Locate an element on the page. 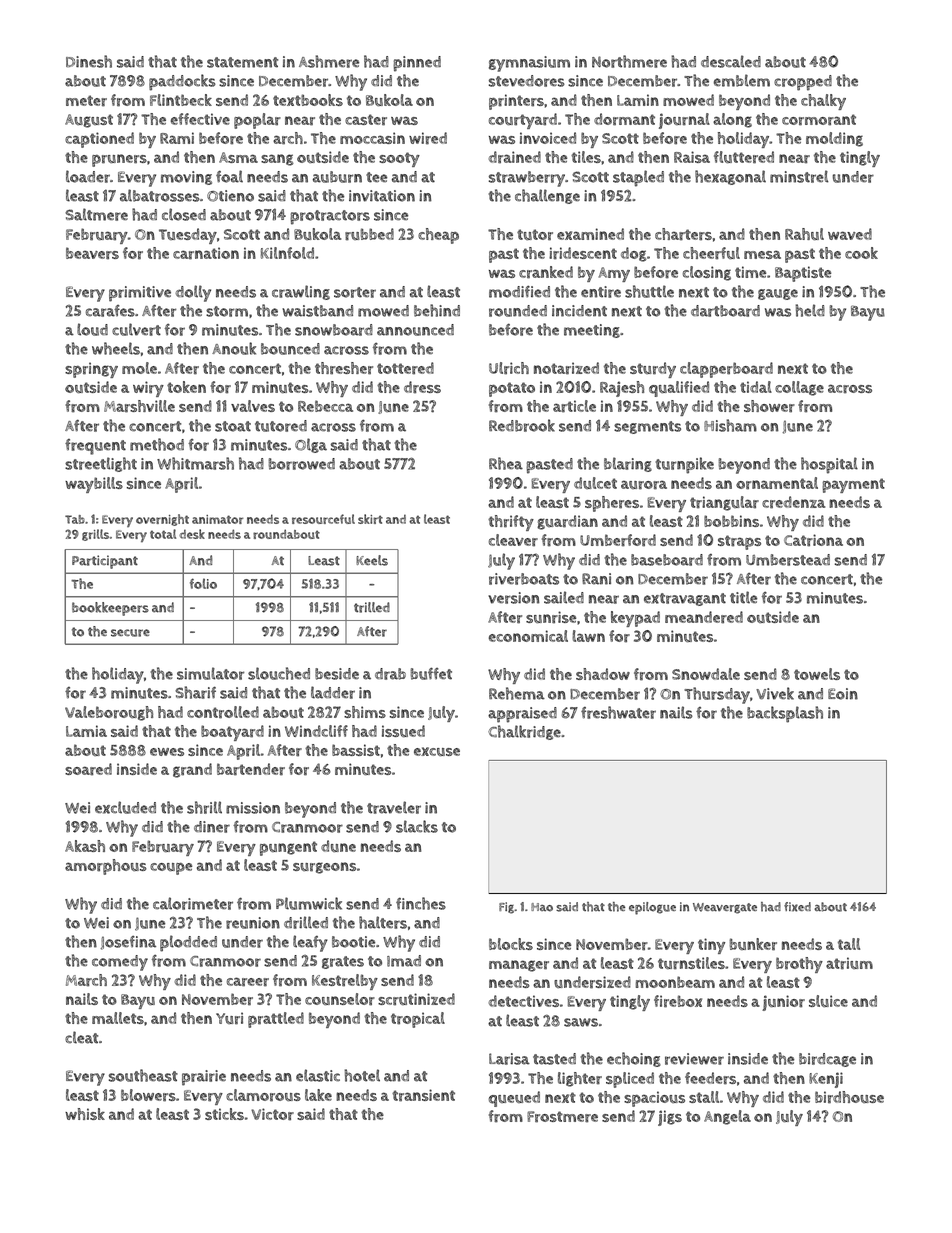  Plumwick is located at coordinates (309, 903).
